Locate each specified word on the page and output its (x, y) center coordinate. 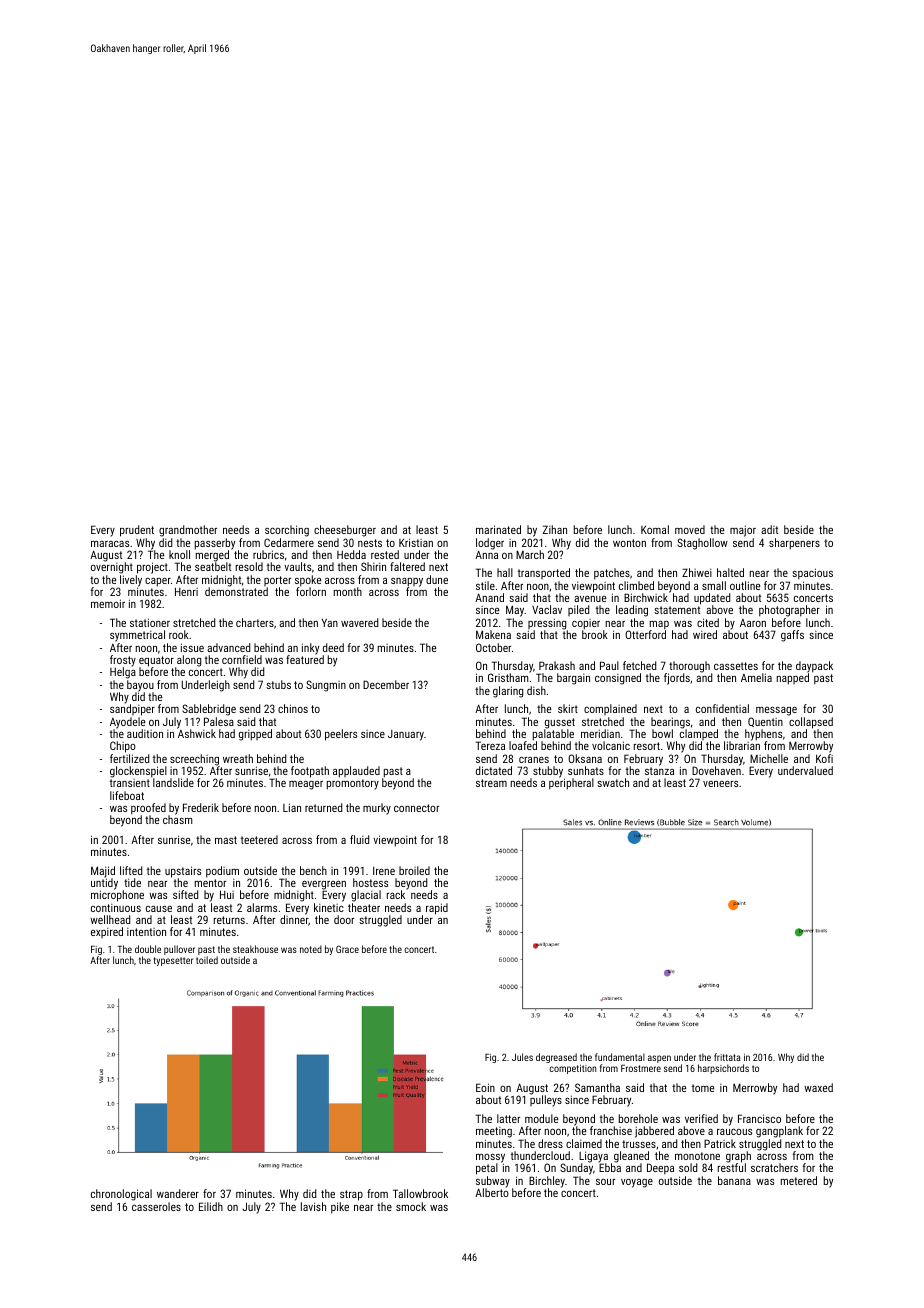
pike (340, 1208)
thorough (690, 667)
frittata (727, 1057)
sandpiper (132, 710)
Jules (522, 1057)
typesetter (173, 961)
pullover (179, 950)
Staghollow (702, 544)
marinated (498, 529)
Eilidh (211, 1206)
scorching (287, 531)
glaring (508, 692)
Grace (347, 949)
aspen (659, 1059)
